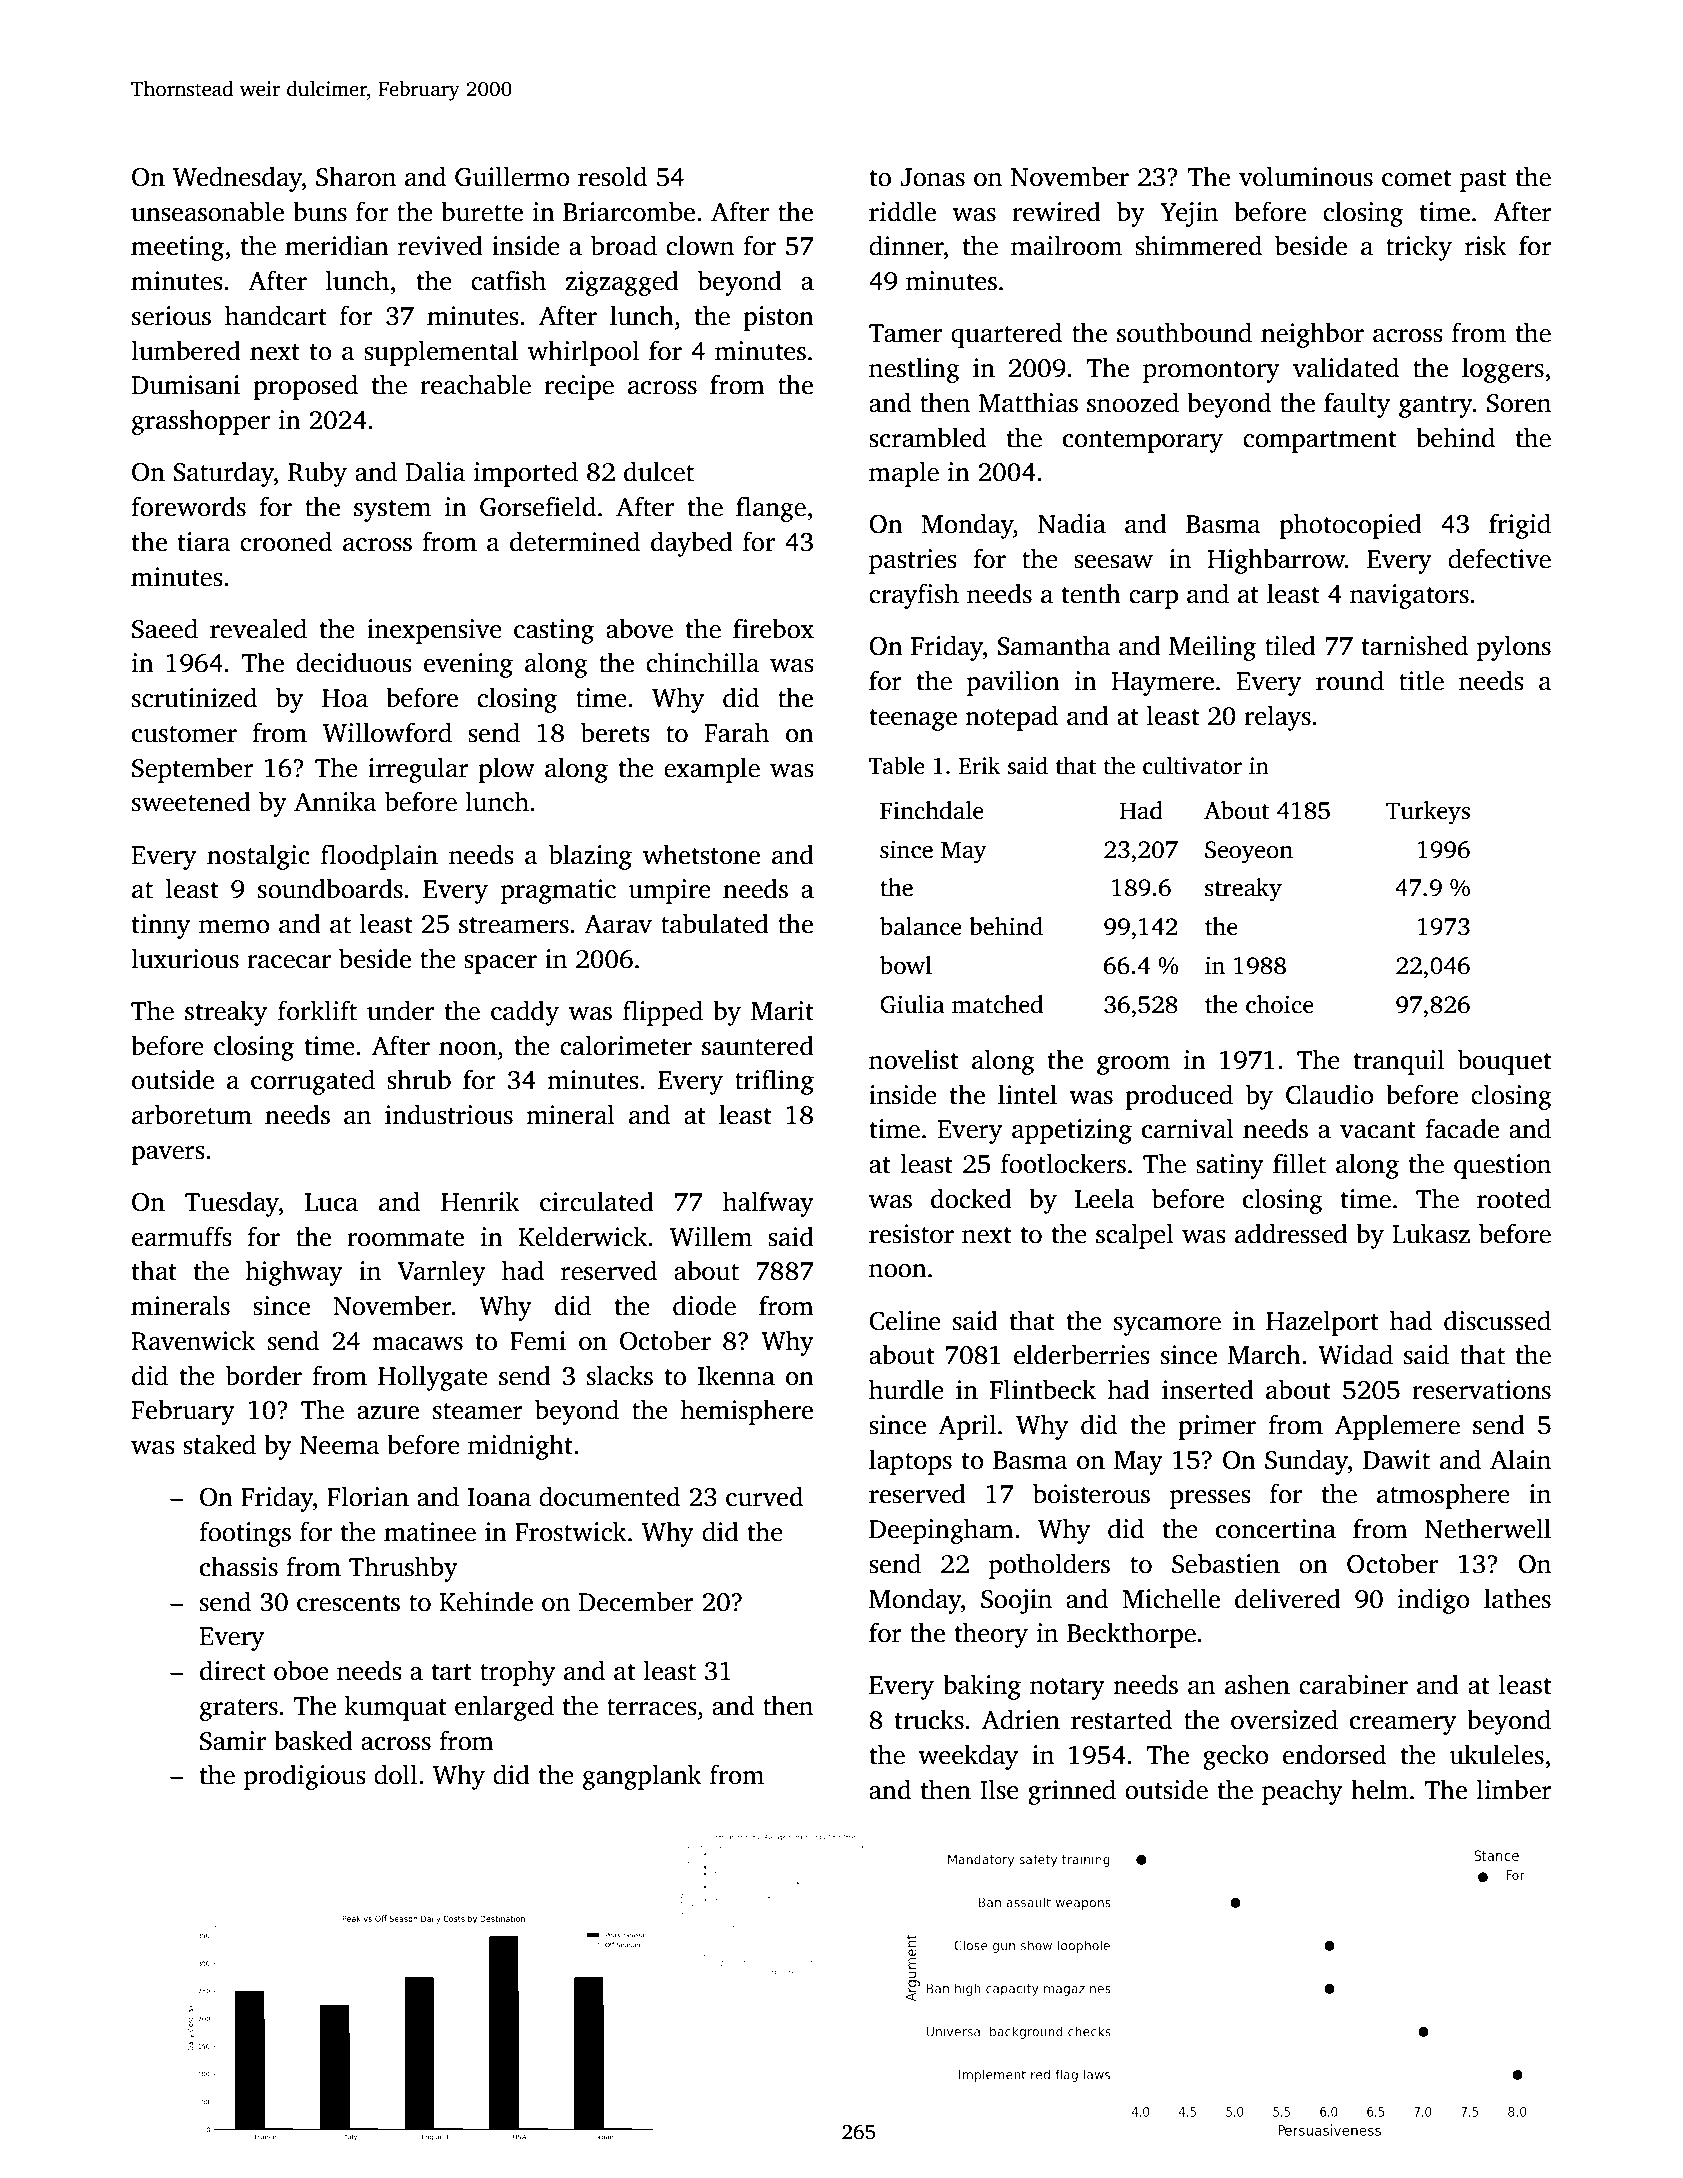 The image size is (1683, 2178). Describe the element at coordinates (778, 318) in the screenshot. I see `piston` at that location.
